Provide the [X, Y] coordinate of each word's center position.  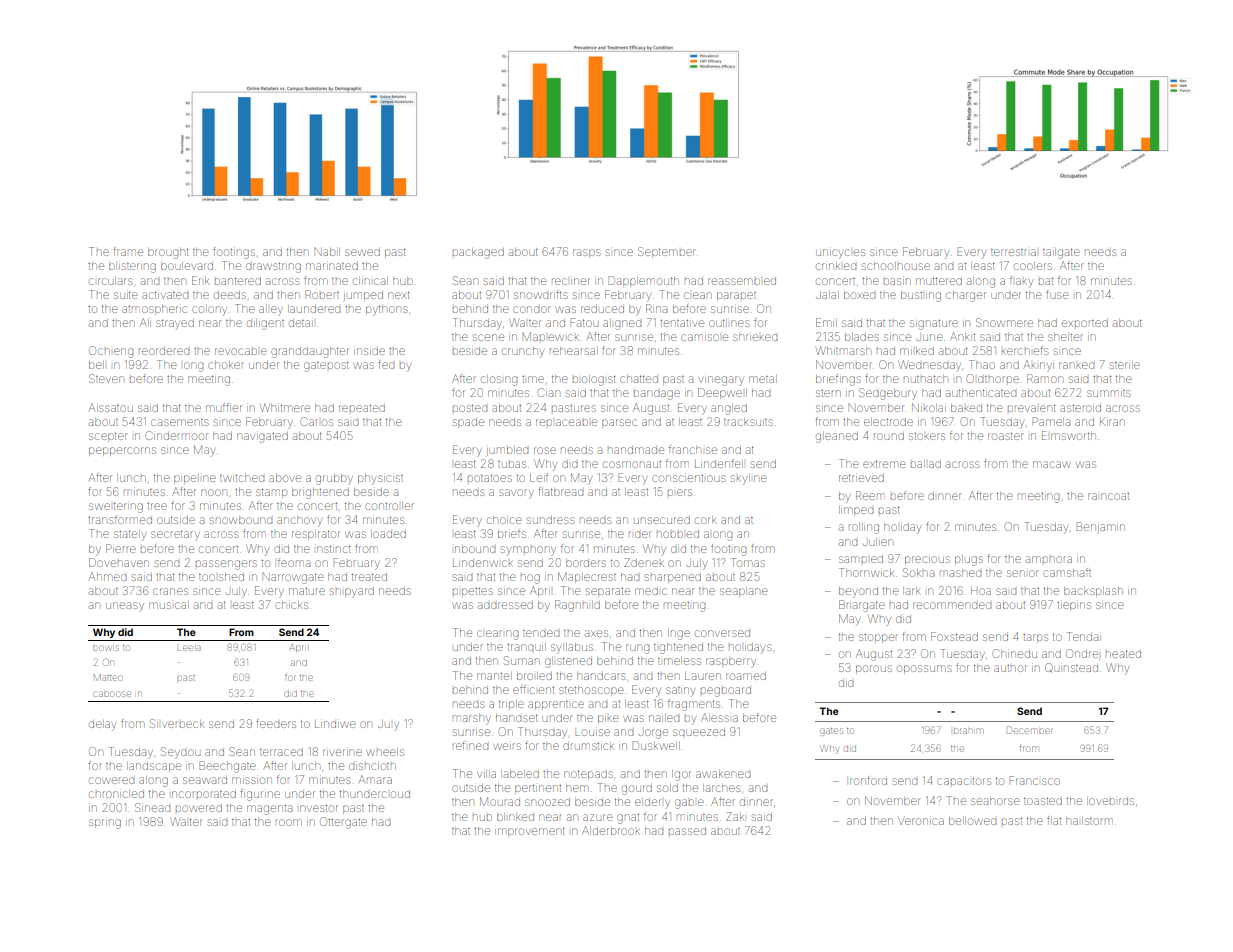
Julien [877, 542]
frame [128, 251]
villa [486, 774]
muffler [224, 407]
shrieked [755, 337]
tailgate [1061, 253]
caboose [112, 694]
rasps [586, 253]
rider [640, 534]
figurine [260, 795]
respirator [316, 535]
